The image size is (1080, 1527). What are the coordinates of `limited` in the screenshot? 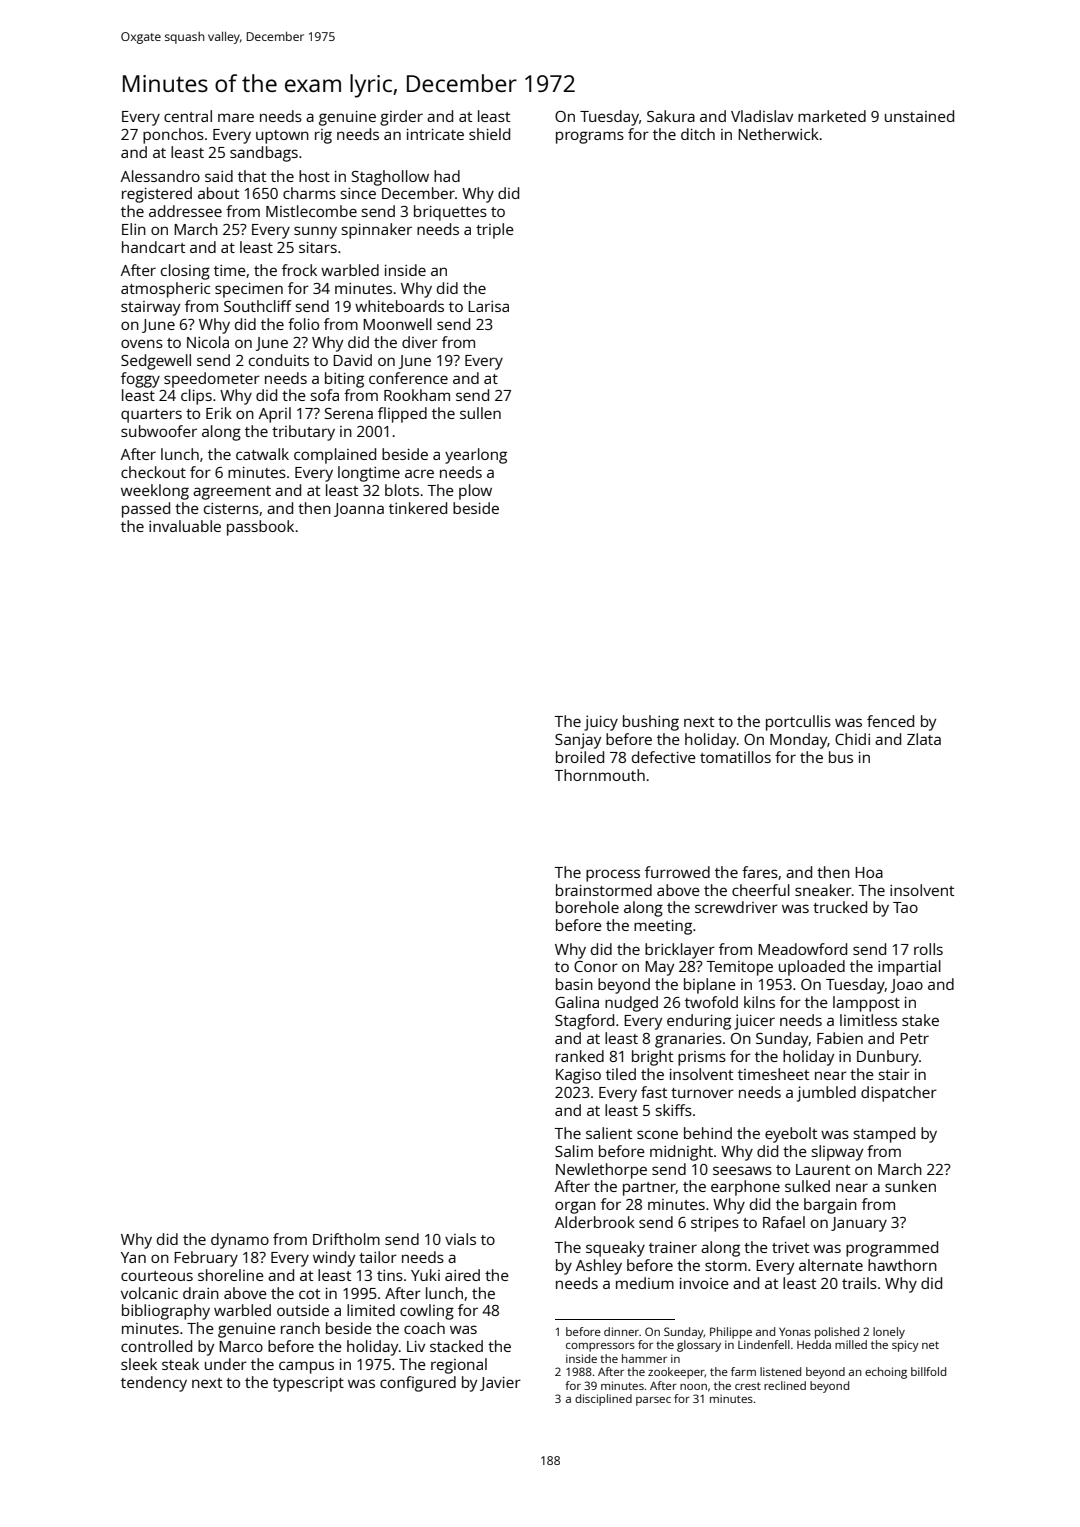 It's located at (371, 1310).
